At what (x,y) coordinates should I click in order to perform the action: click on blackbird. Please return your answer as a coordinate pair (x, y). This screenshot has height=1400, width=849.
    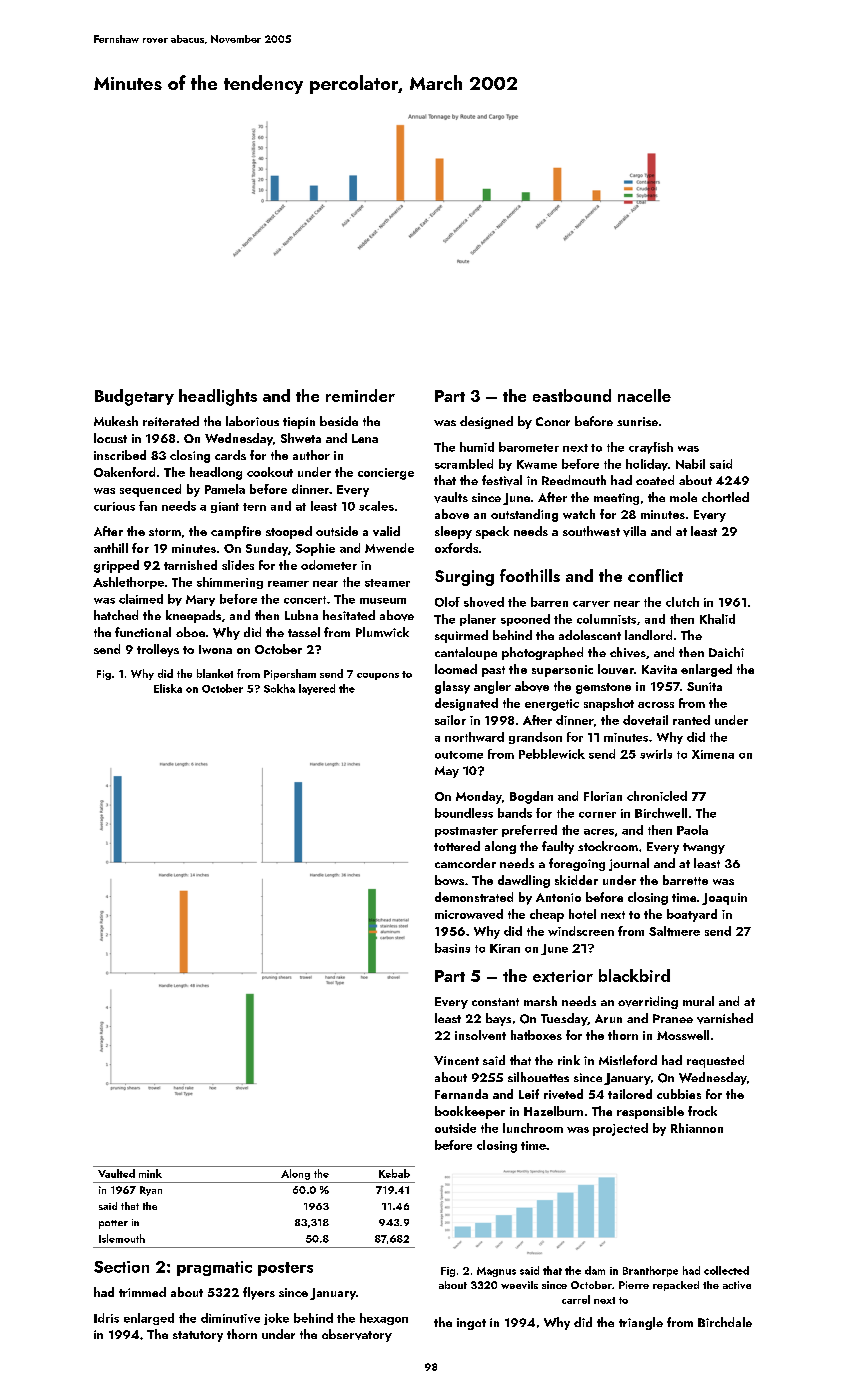
    Looking at the image, I should click on (634, 975).
